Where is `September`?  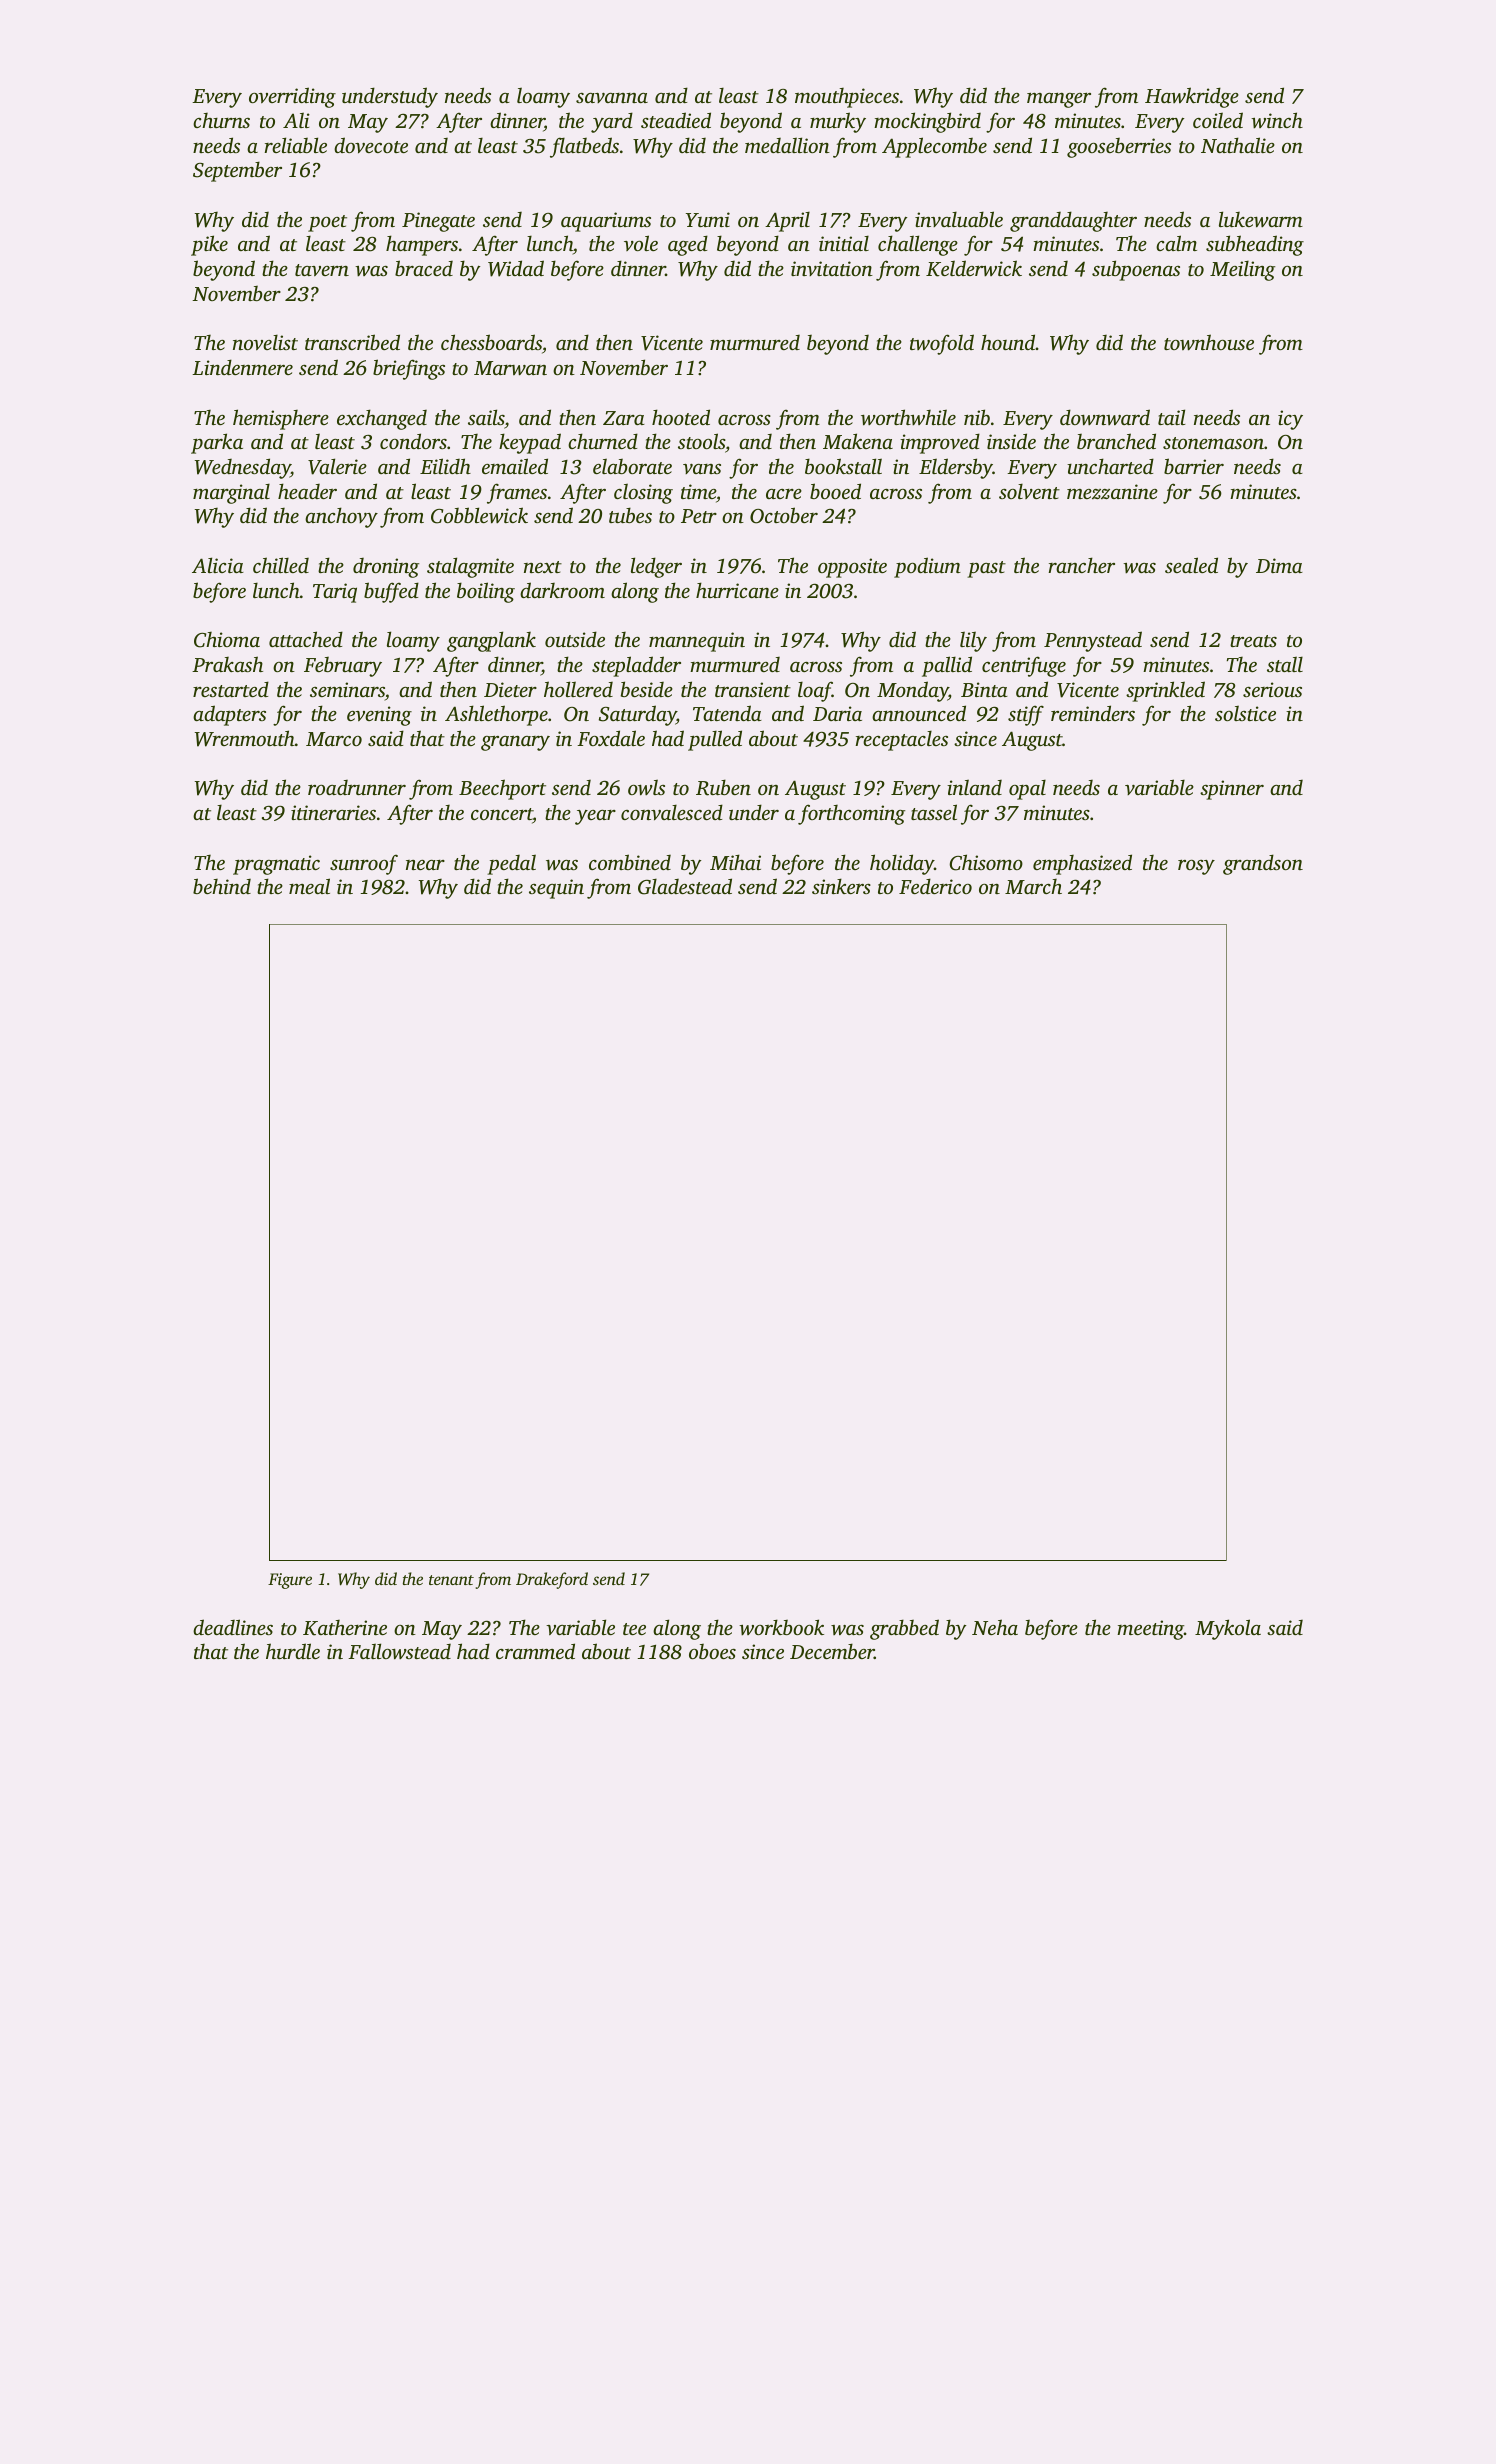
September is located at coordinates (237, 171).
